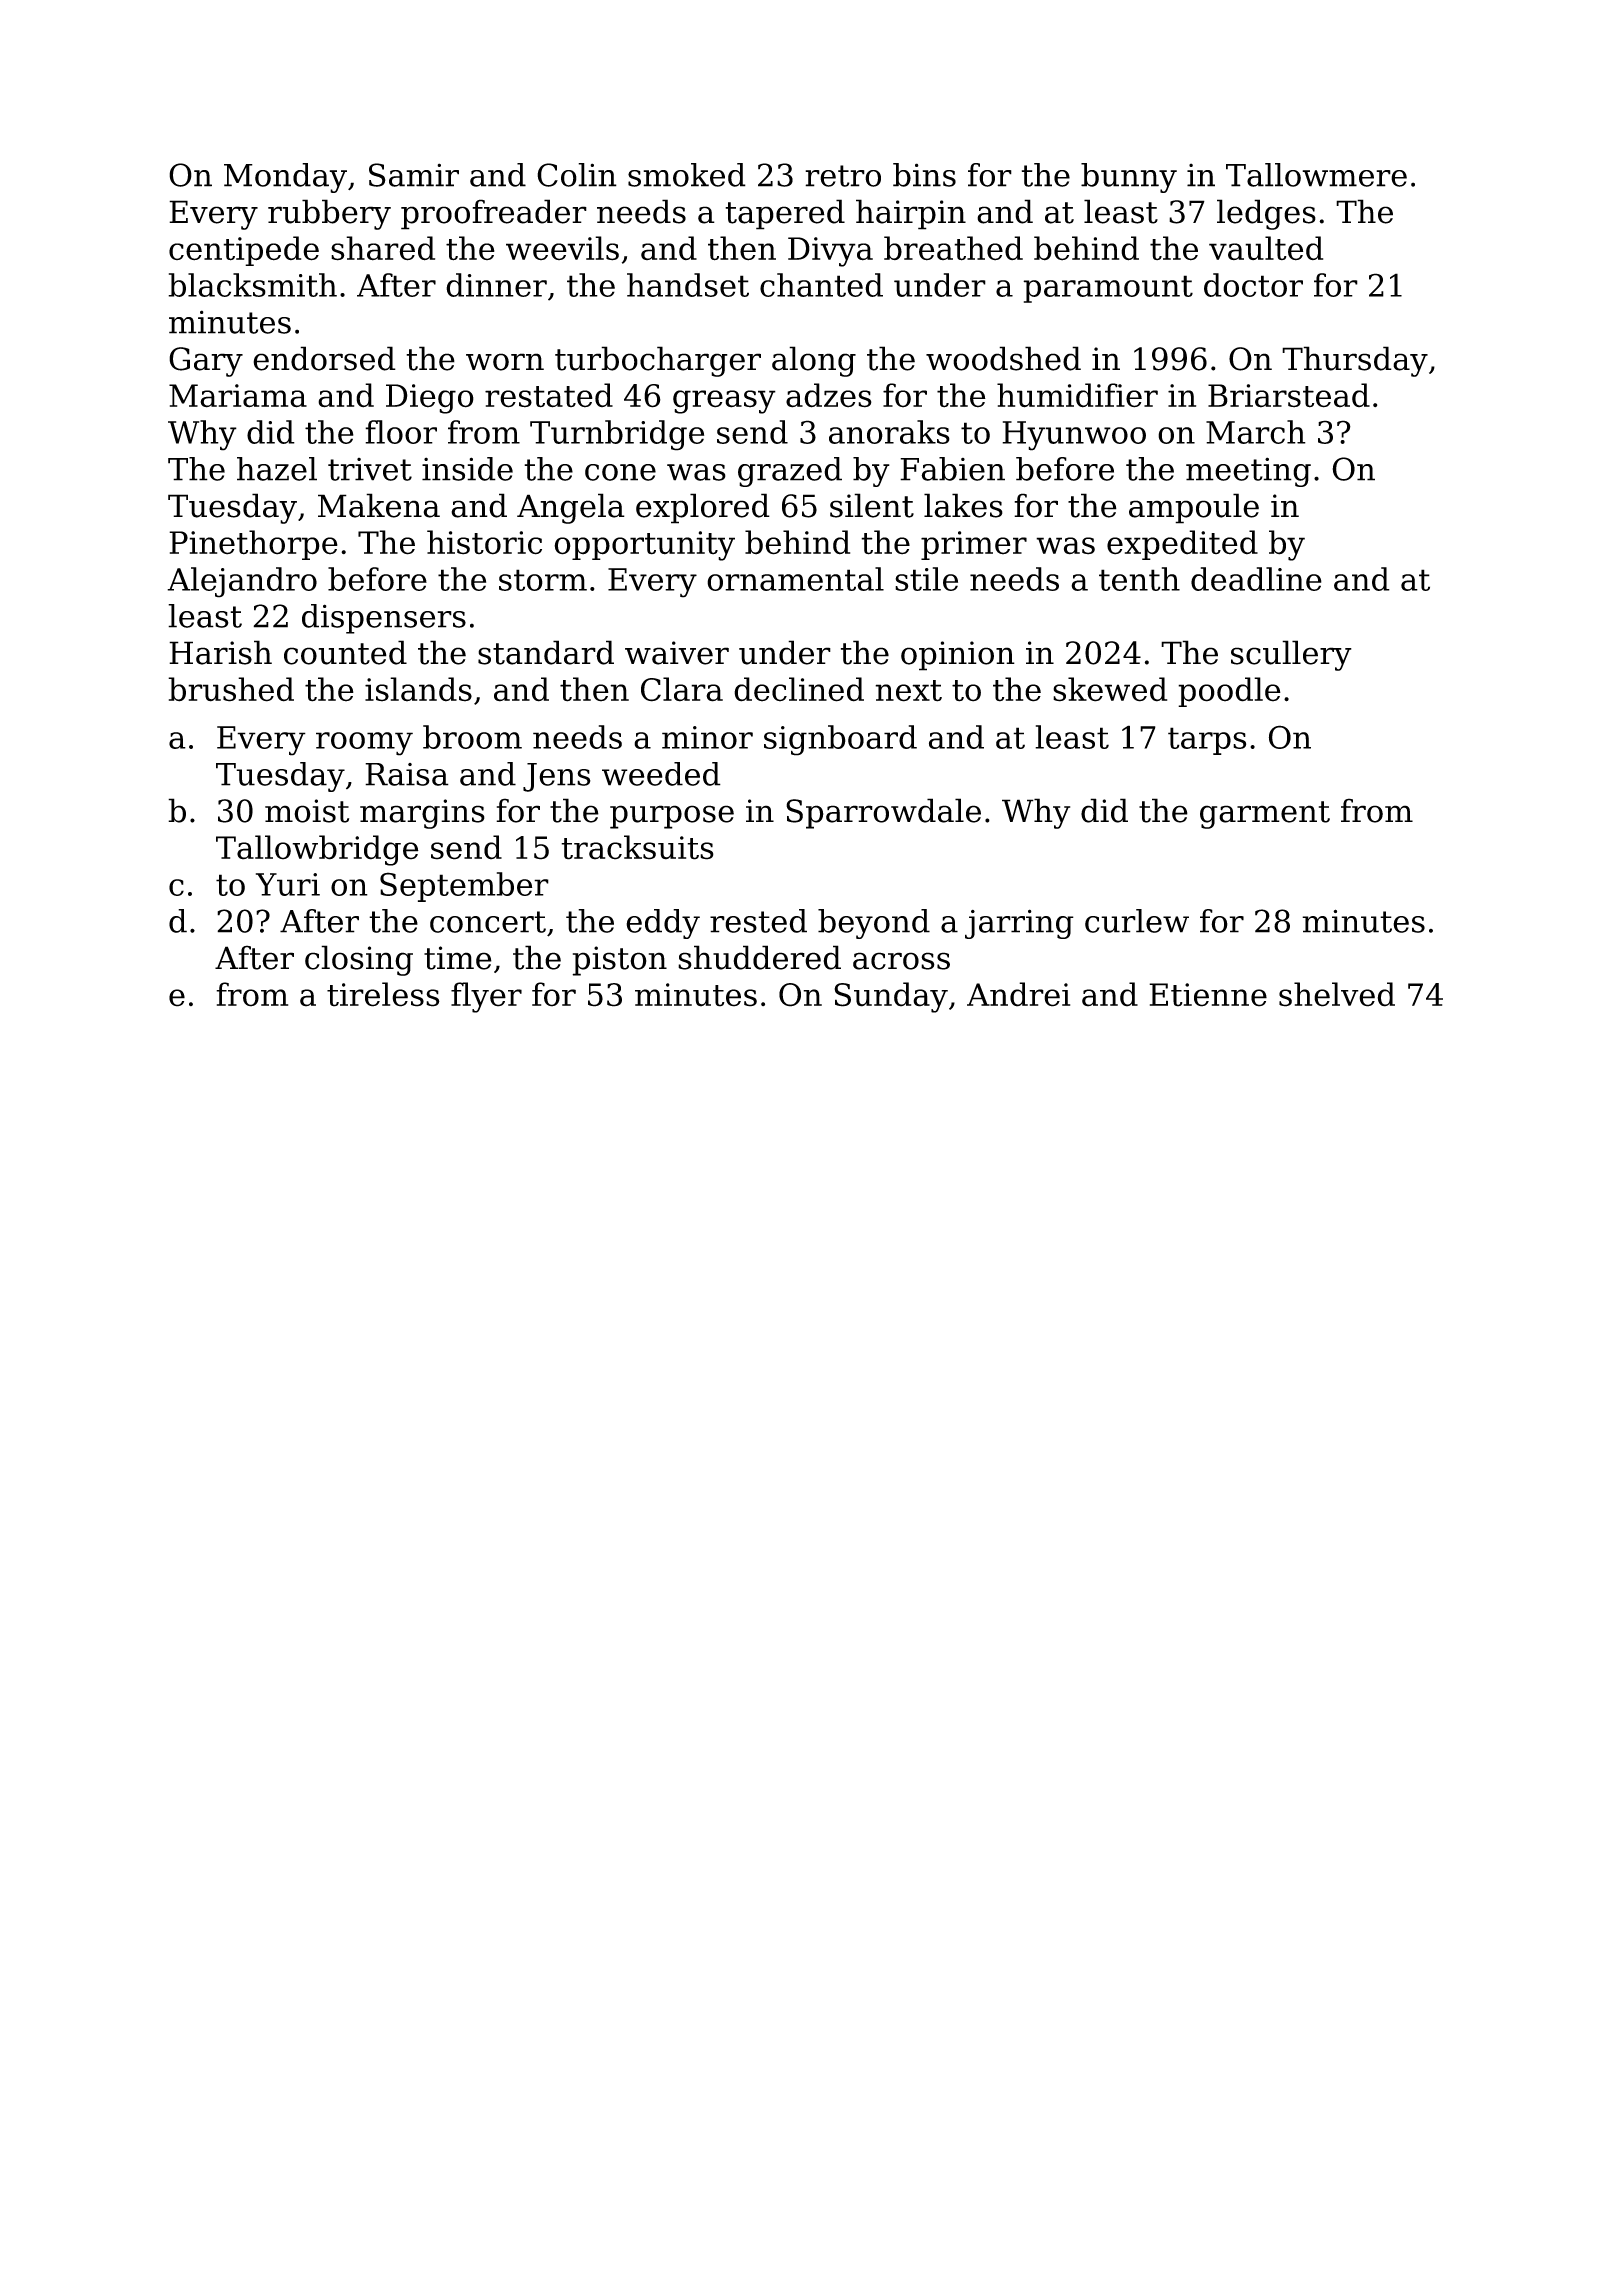  I want to click on shelved, so click(1337, 994).
